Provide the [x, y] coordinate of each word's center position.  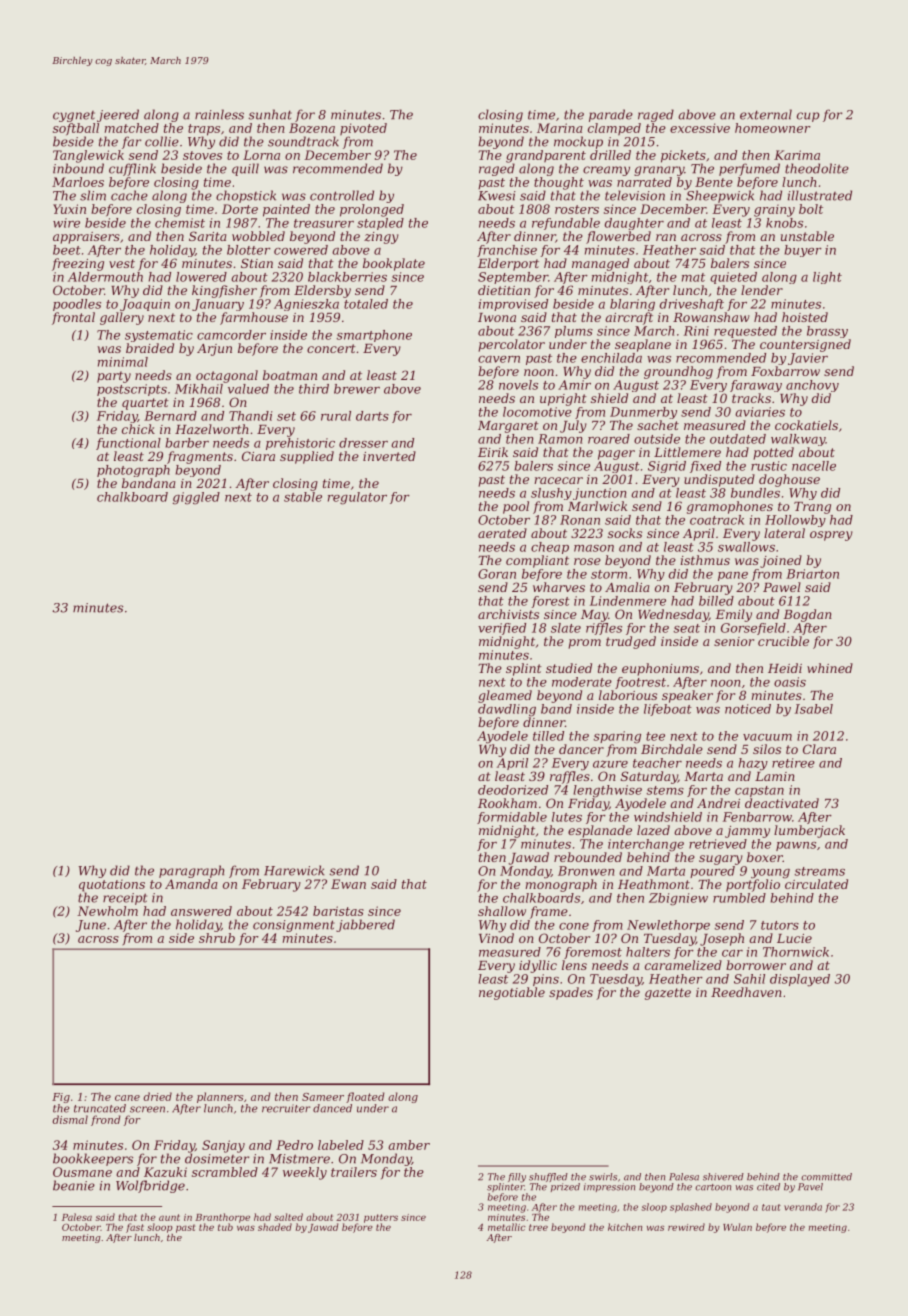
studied [569, 668]
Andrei [718, 803]
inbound [78, 168]
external [766, 114]
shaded [275, 1227]
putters [381, 1218]
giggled [196, 498]
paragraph [191, 871]
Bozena [312, 128]
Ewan [348, 884]
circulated [816, 884]
